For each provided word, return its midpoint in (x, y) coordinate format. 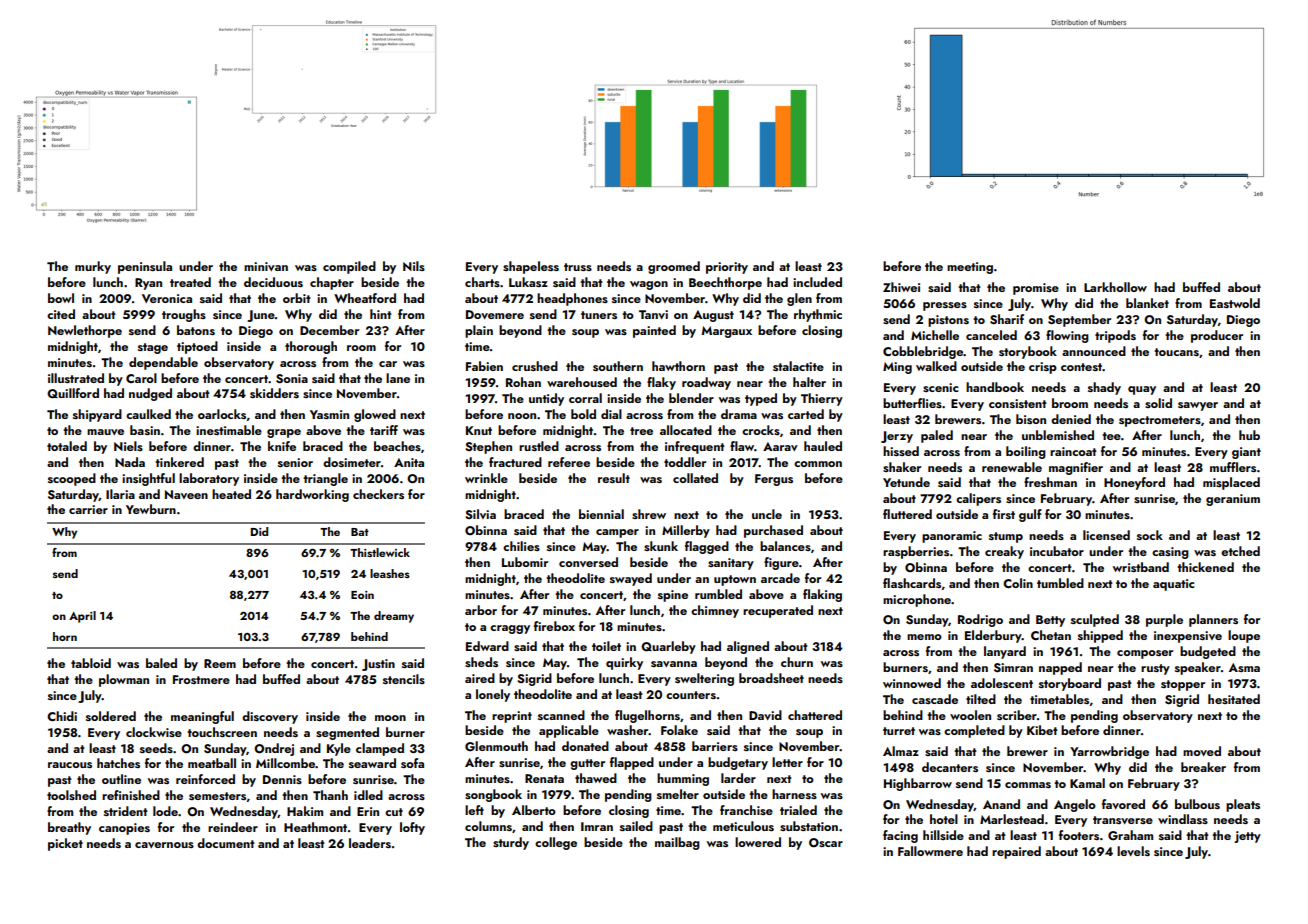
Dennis (282, 779)
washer (628, 730)
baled (161, 663)
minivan (266, 266)
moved (1202, 751)
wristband (1141, 567)
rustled (539, 446)
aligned (748, 647)
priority (727, 268)
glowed (375, 415)
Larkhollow (1115, 287)
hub (1249, 435)
